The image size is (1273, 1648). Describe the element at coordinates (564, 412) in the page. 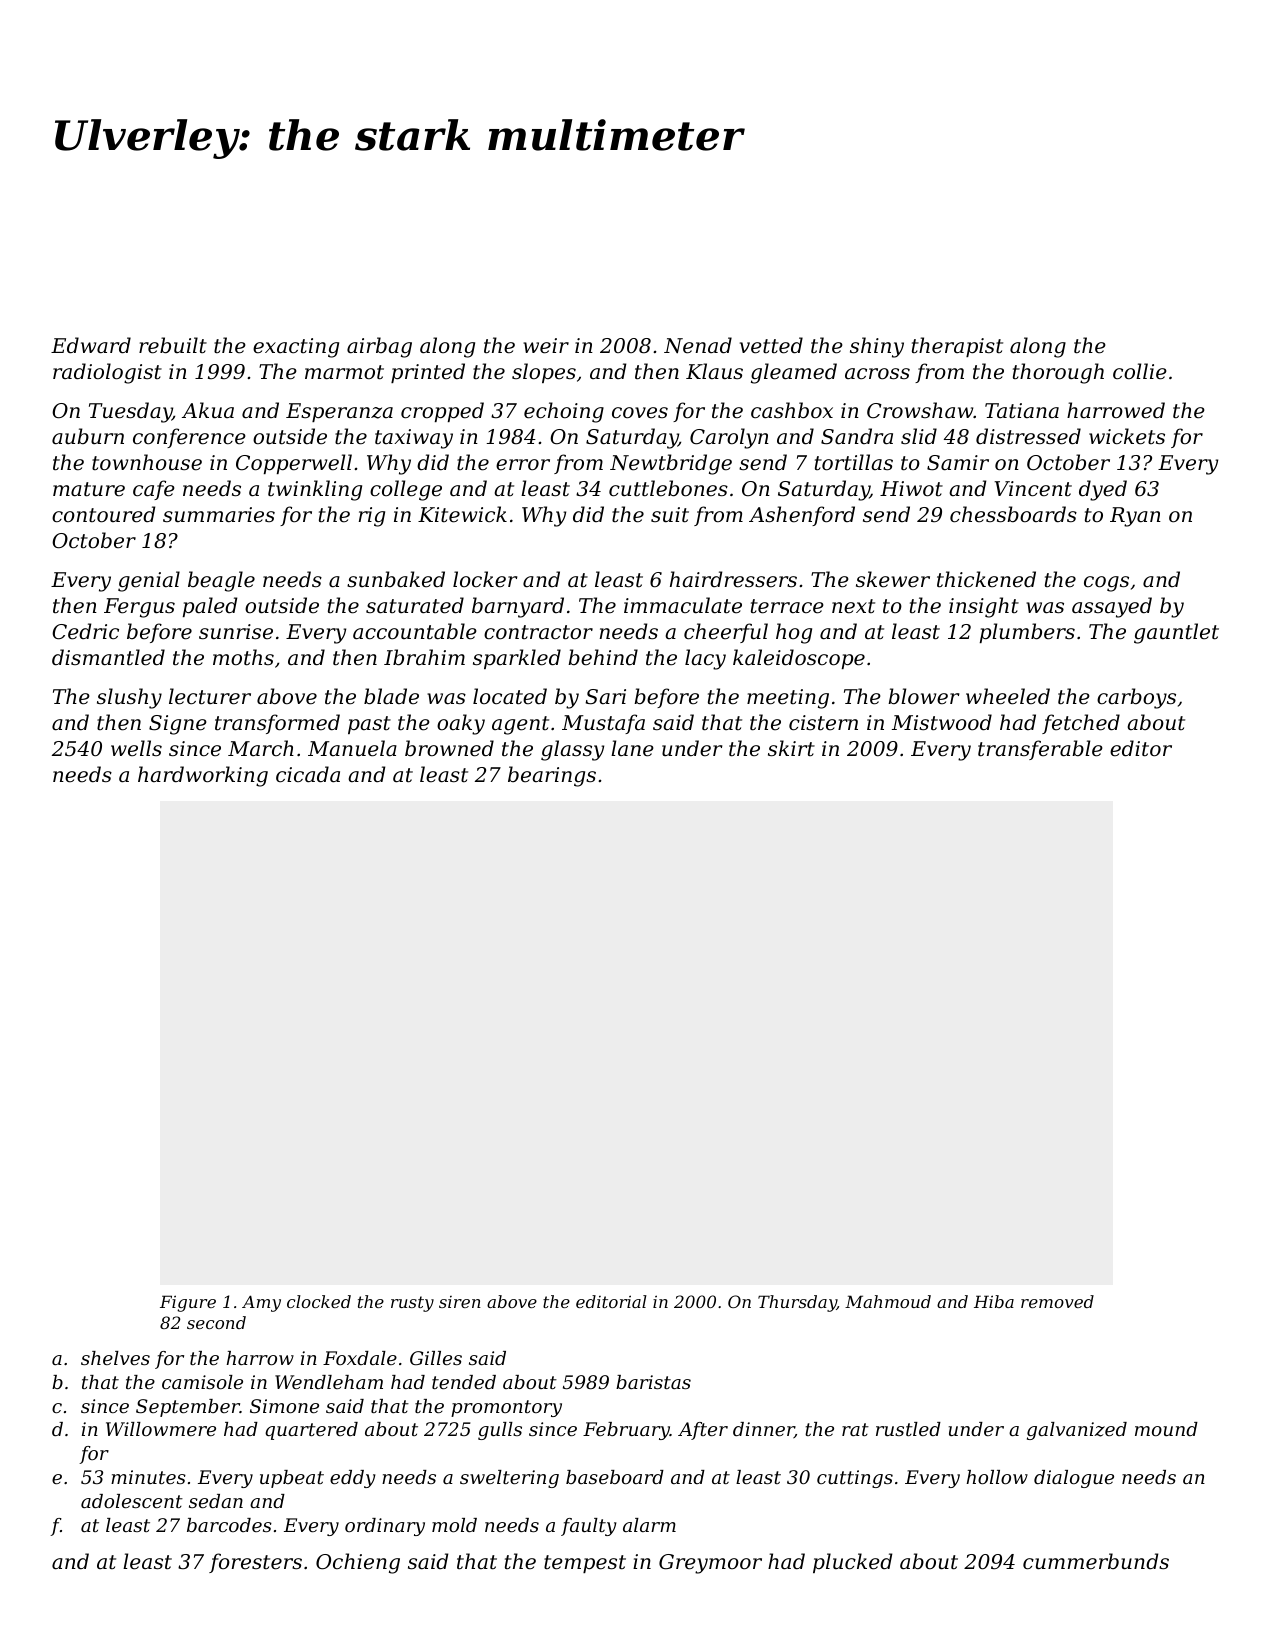

I see `echoing` at that location.
